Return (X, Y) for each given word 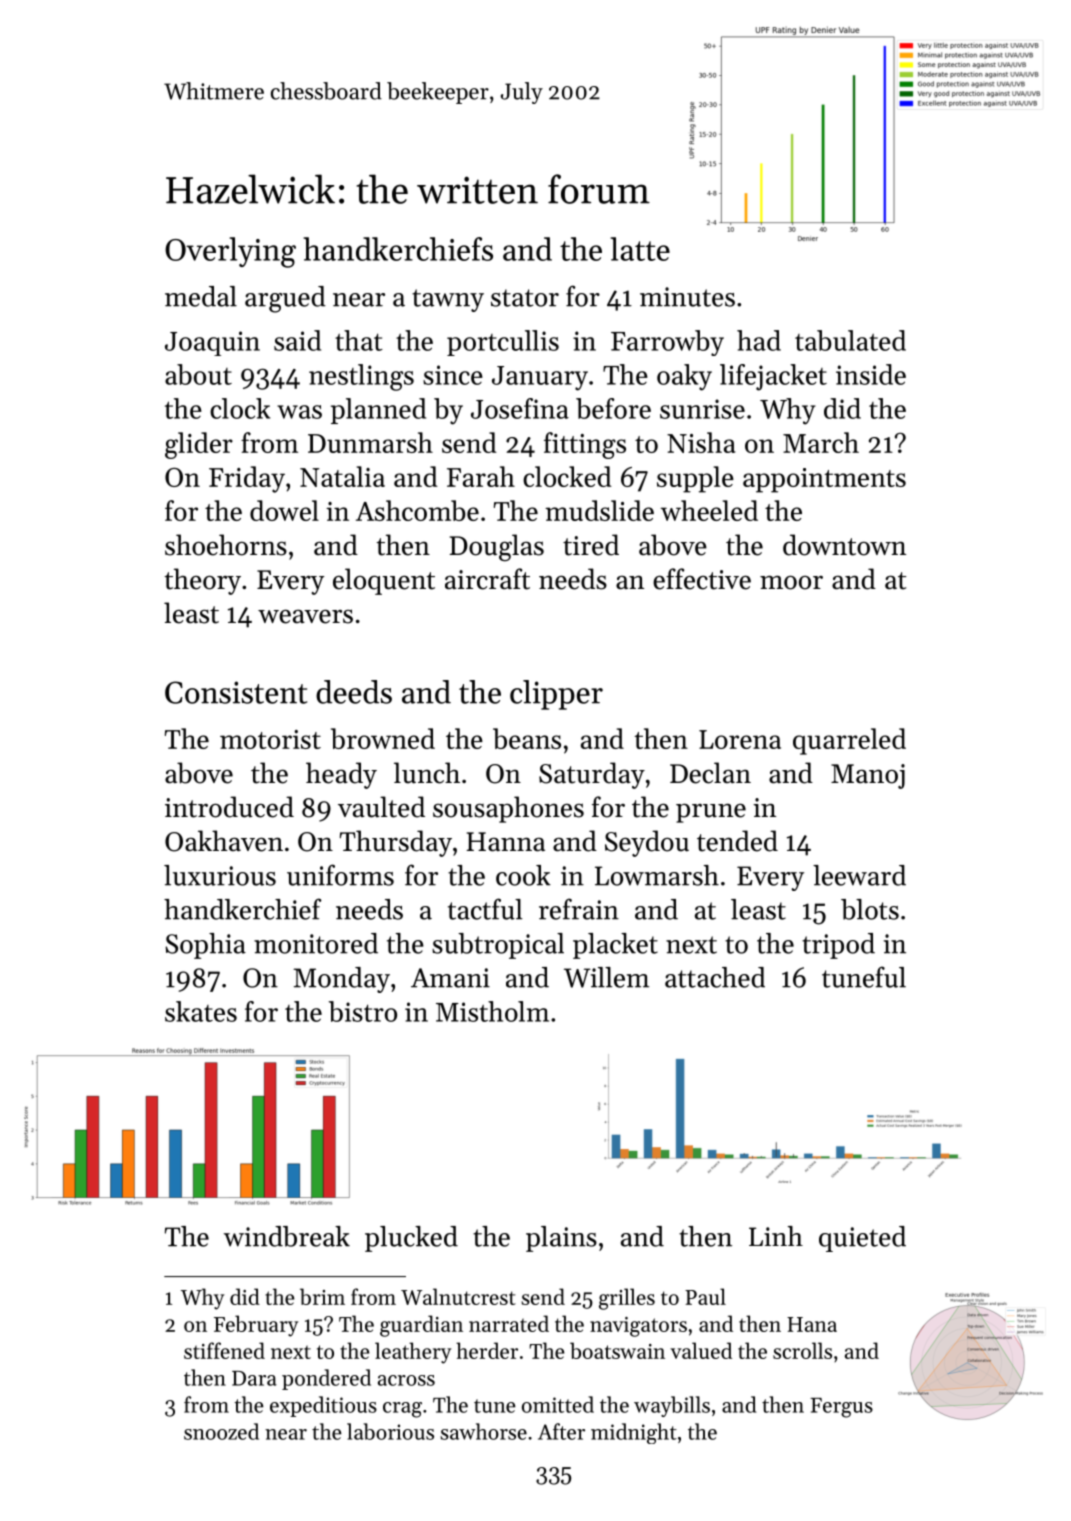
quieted (862, 1239)
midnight (634, 1433)
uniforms (340, 875)
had (759, 340)
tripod (838, 946)
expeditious (323, 1406)
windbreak (287, 1236)
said (297, 340)
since (453, 375)
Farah (481, 476)
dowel (284, 510)
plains (561, 1239)
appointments (824, 480)
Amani (450, 978)
